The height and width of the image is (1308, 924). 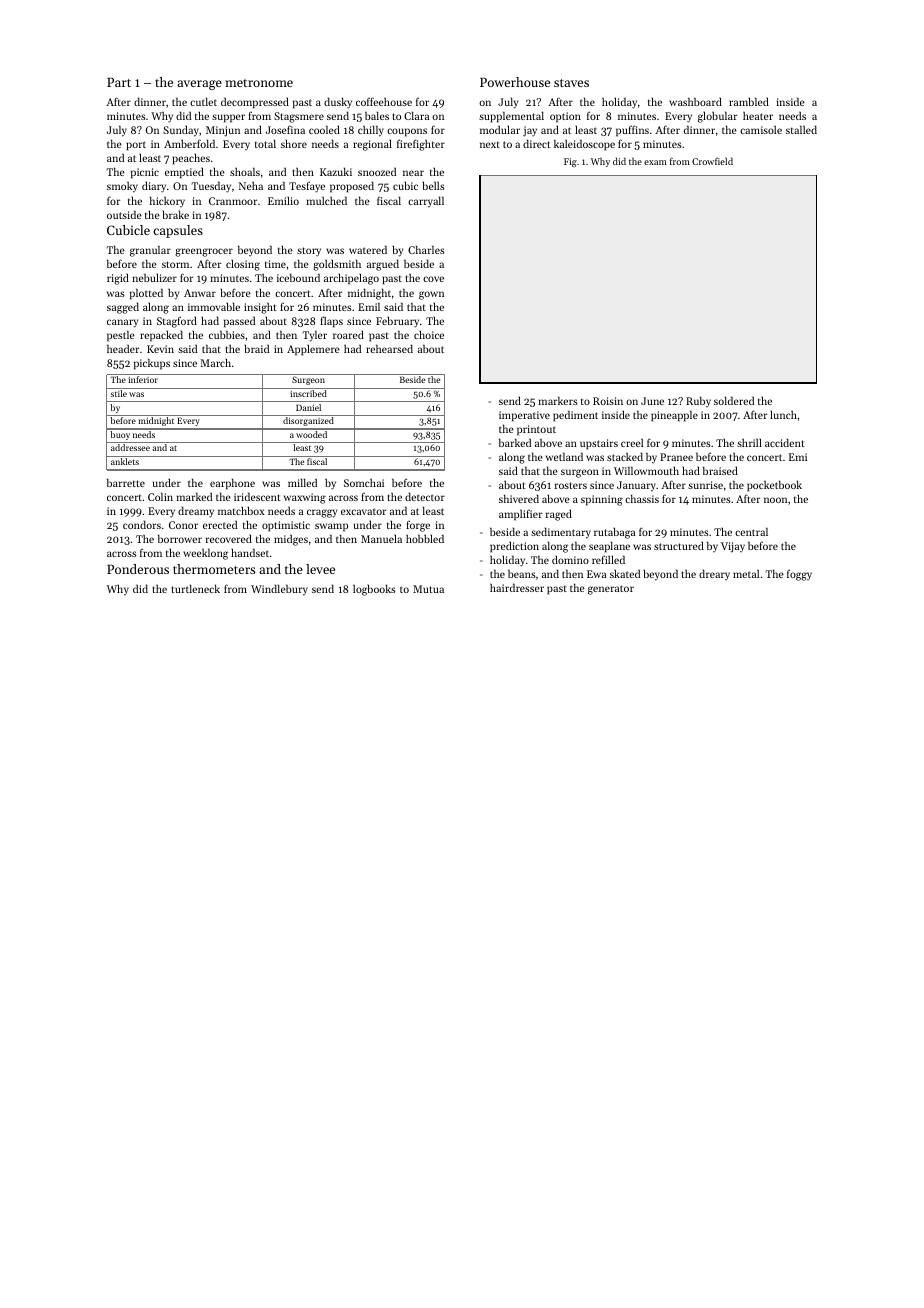 What do you see at coordinates (749, 101) in the image?
I see `rambled` at bounding box center [749, 101].
